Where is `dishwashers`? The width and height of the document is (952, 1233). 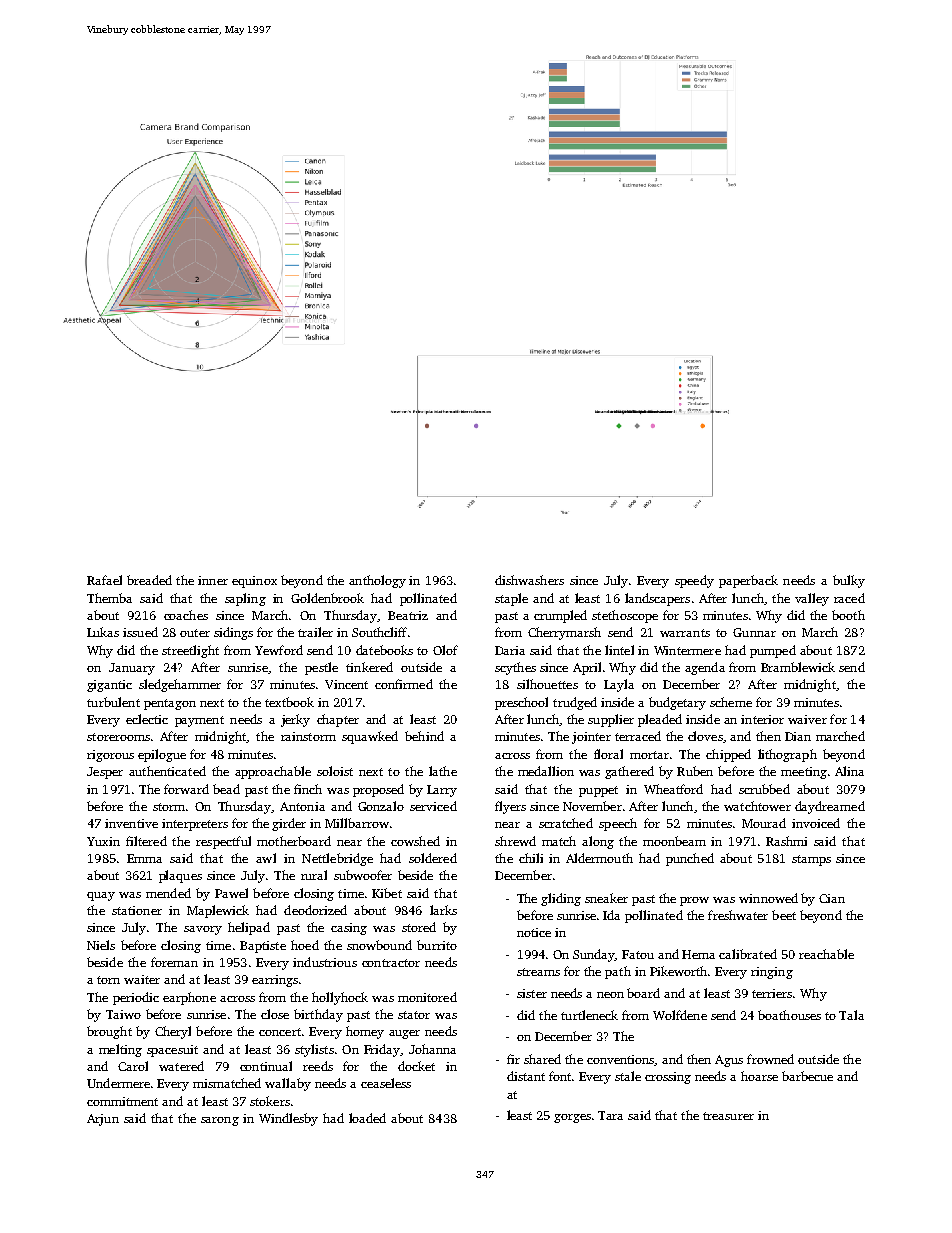
dishwashers is located at coordinates (529, 580).
